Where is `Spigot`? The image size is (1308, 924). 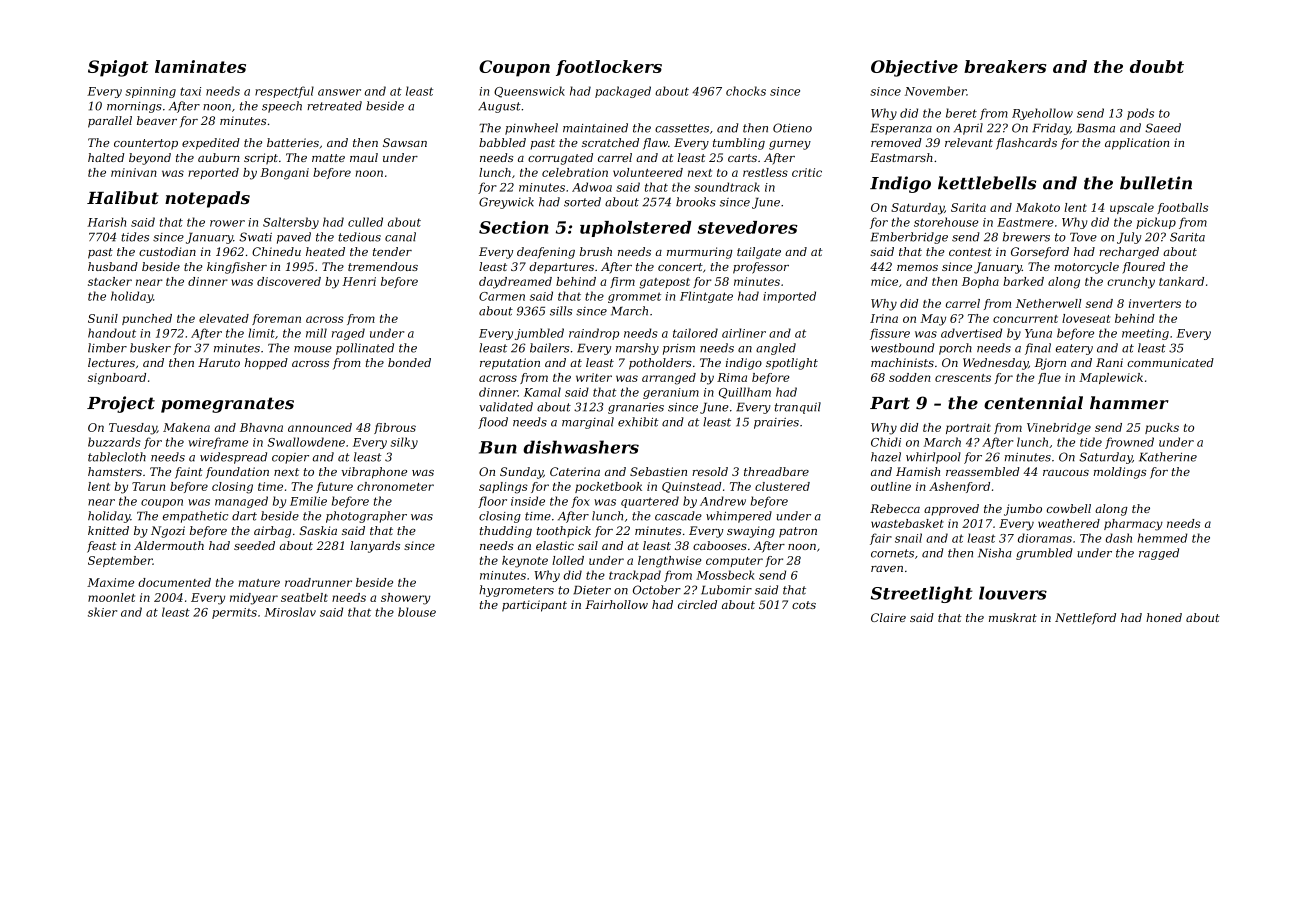
Spigot is located at coordinates (118, 68).
